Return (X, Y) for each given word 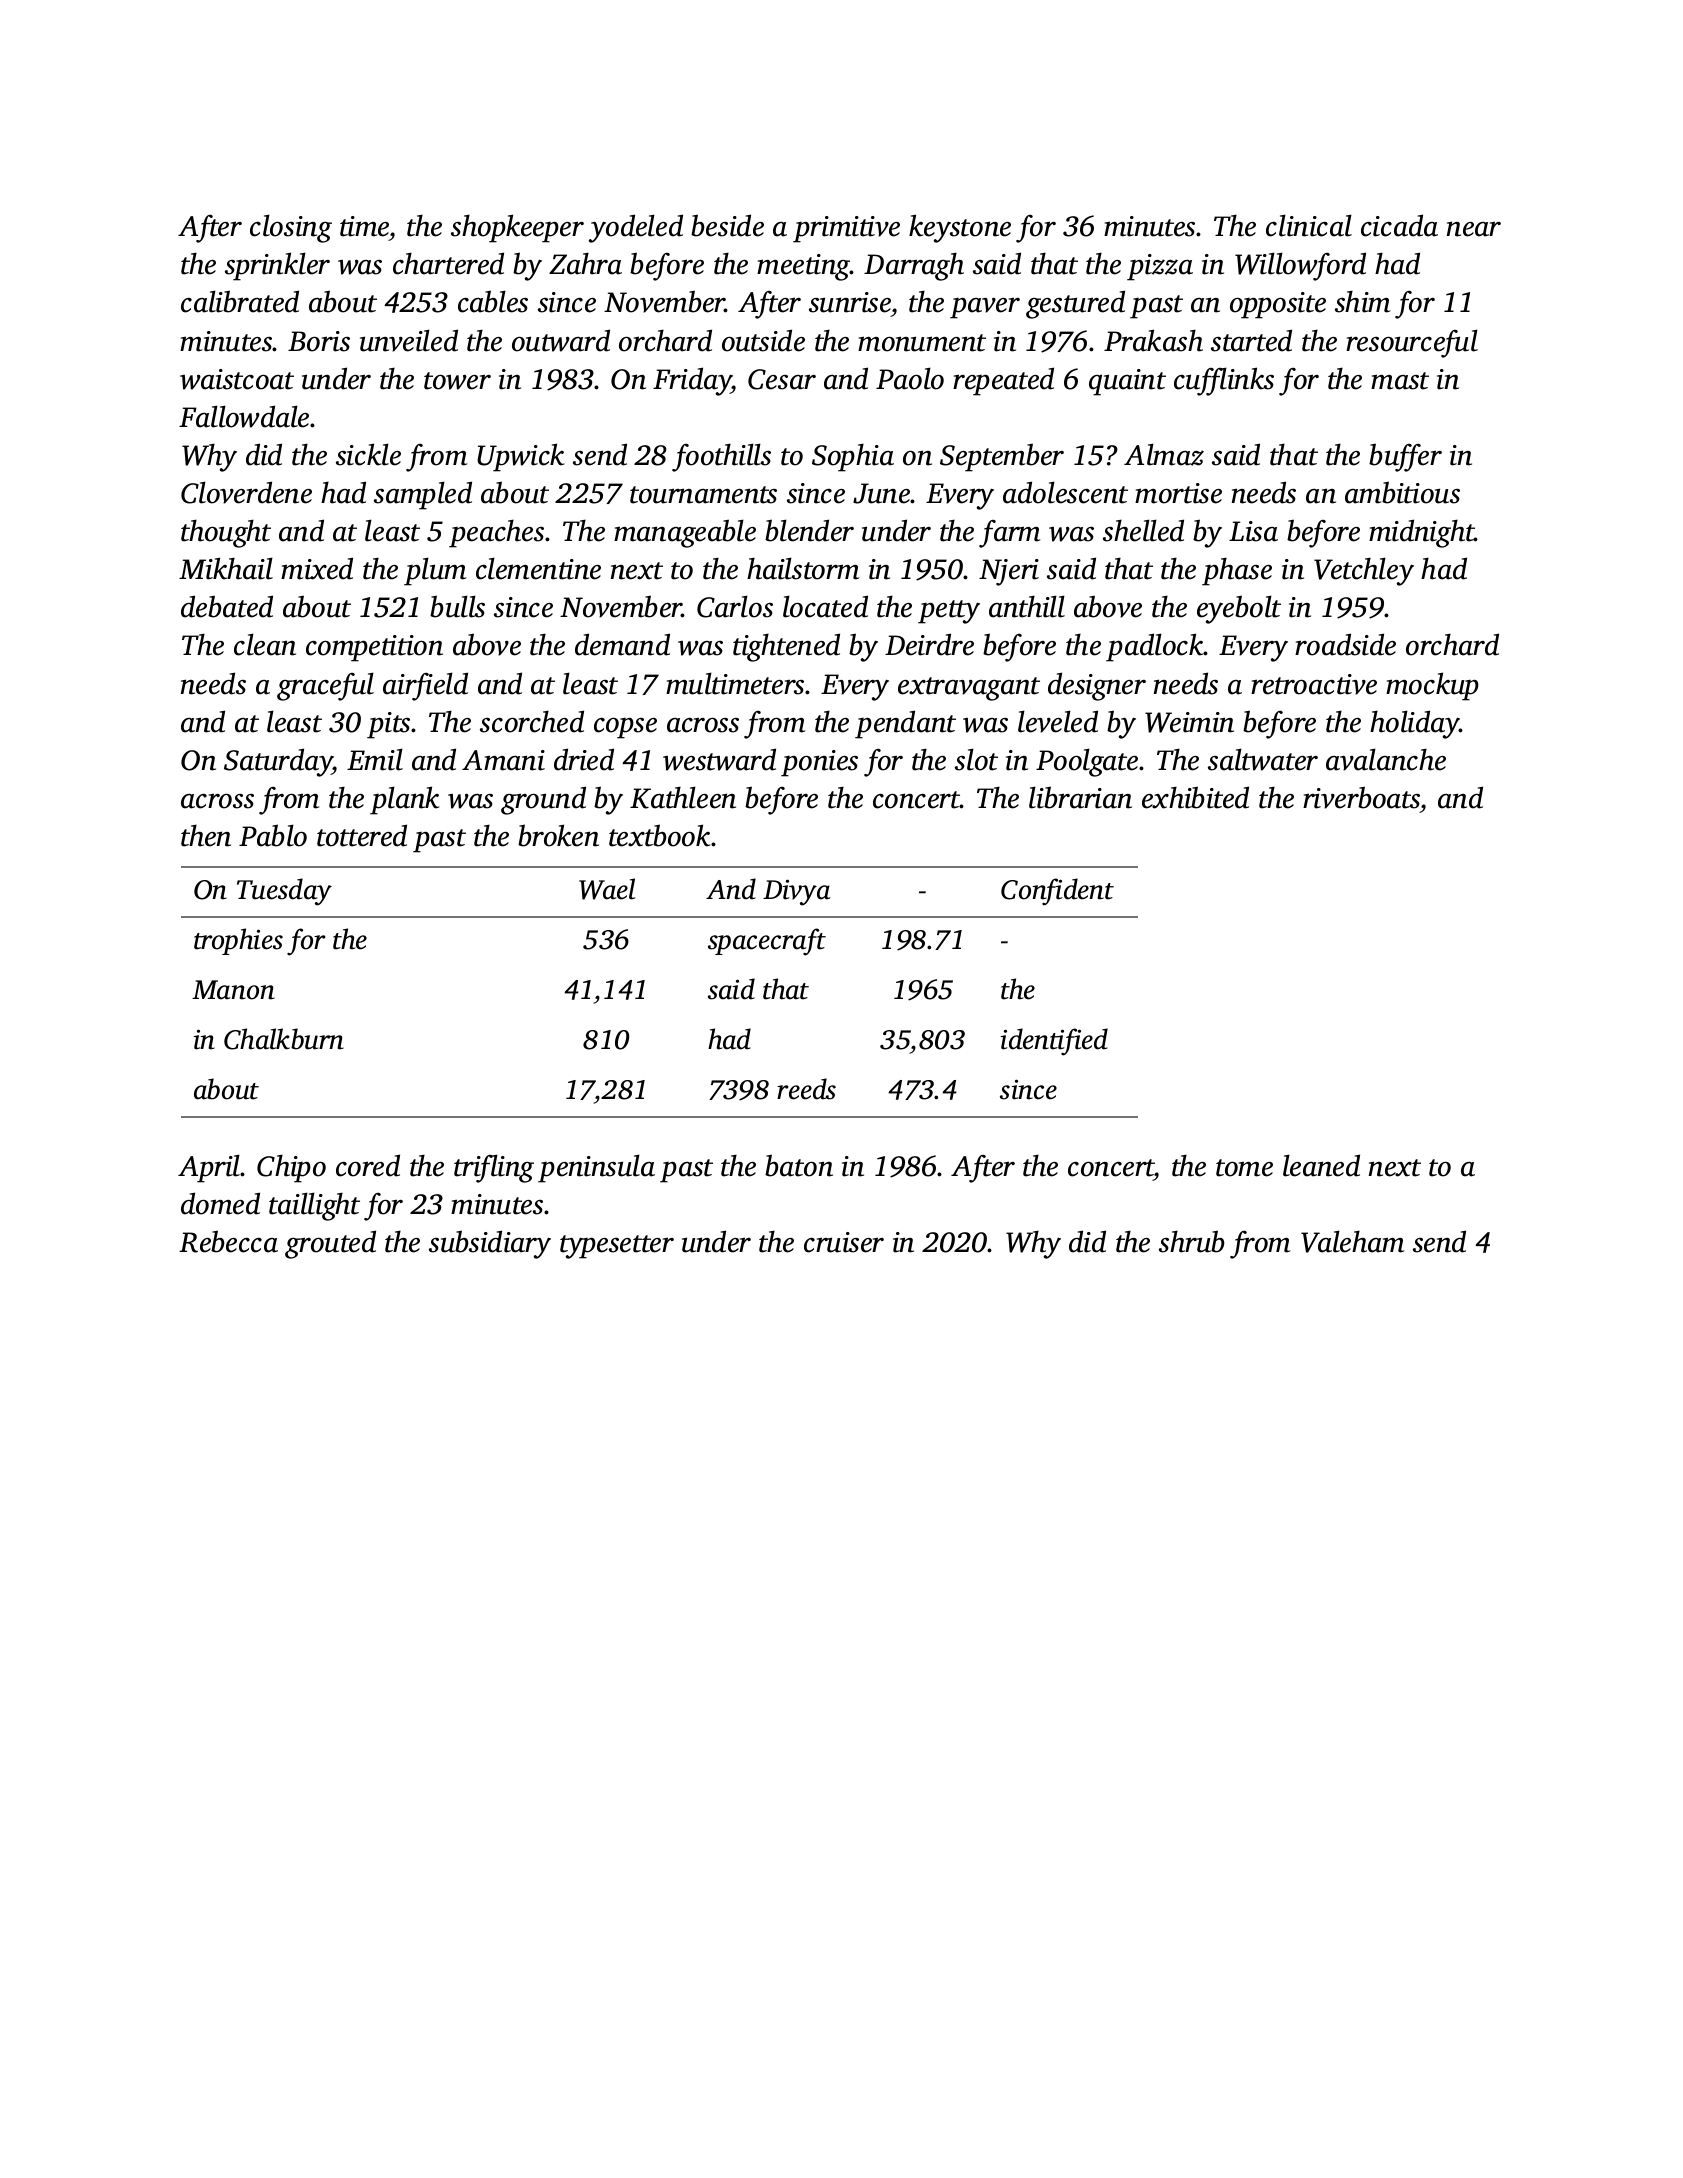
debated (227, 606)
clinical (1309, 225)
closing (291, 228)
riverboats (1361, 797)
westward (719, 759)
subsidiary (490, 1244)
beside (727, 225)
